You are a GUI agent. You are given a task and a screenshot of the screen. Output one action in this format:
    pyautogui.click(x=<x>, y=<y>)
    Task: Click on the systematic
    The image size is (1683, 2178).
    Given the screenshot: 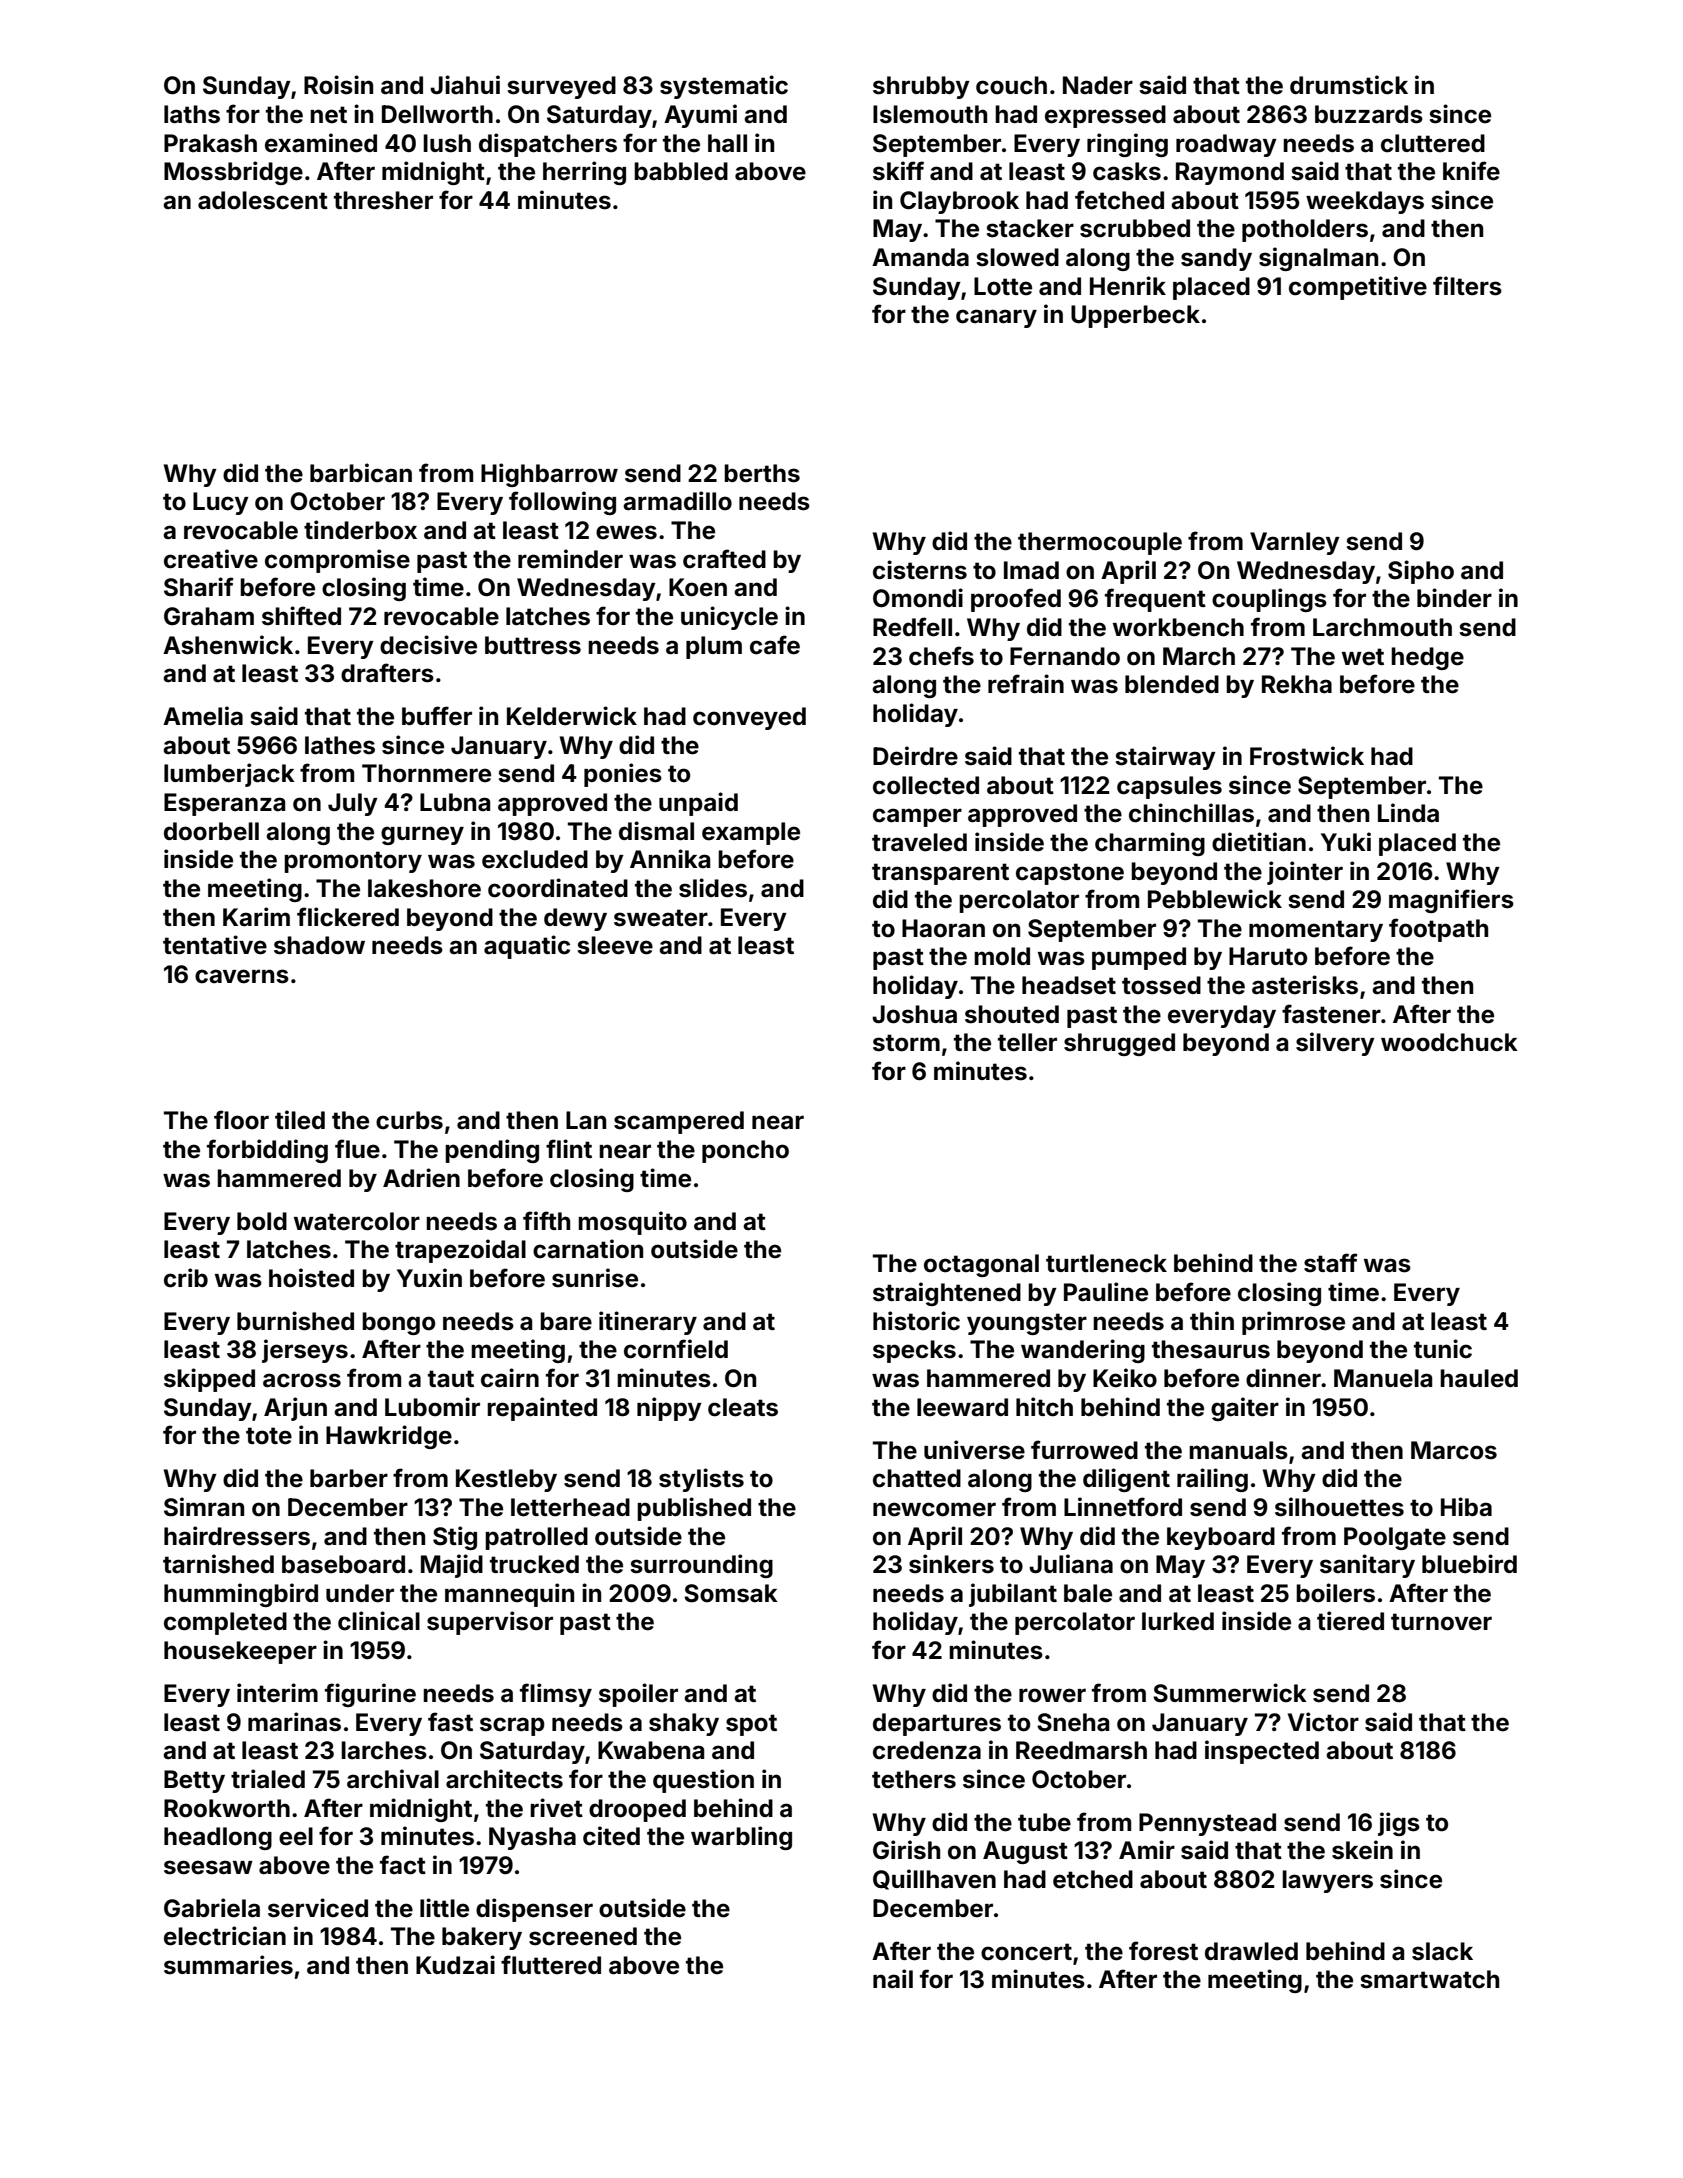 What is the action you would take?
    pyautogui.click(x=724, y=87)
